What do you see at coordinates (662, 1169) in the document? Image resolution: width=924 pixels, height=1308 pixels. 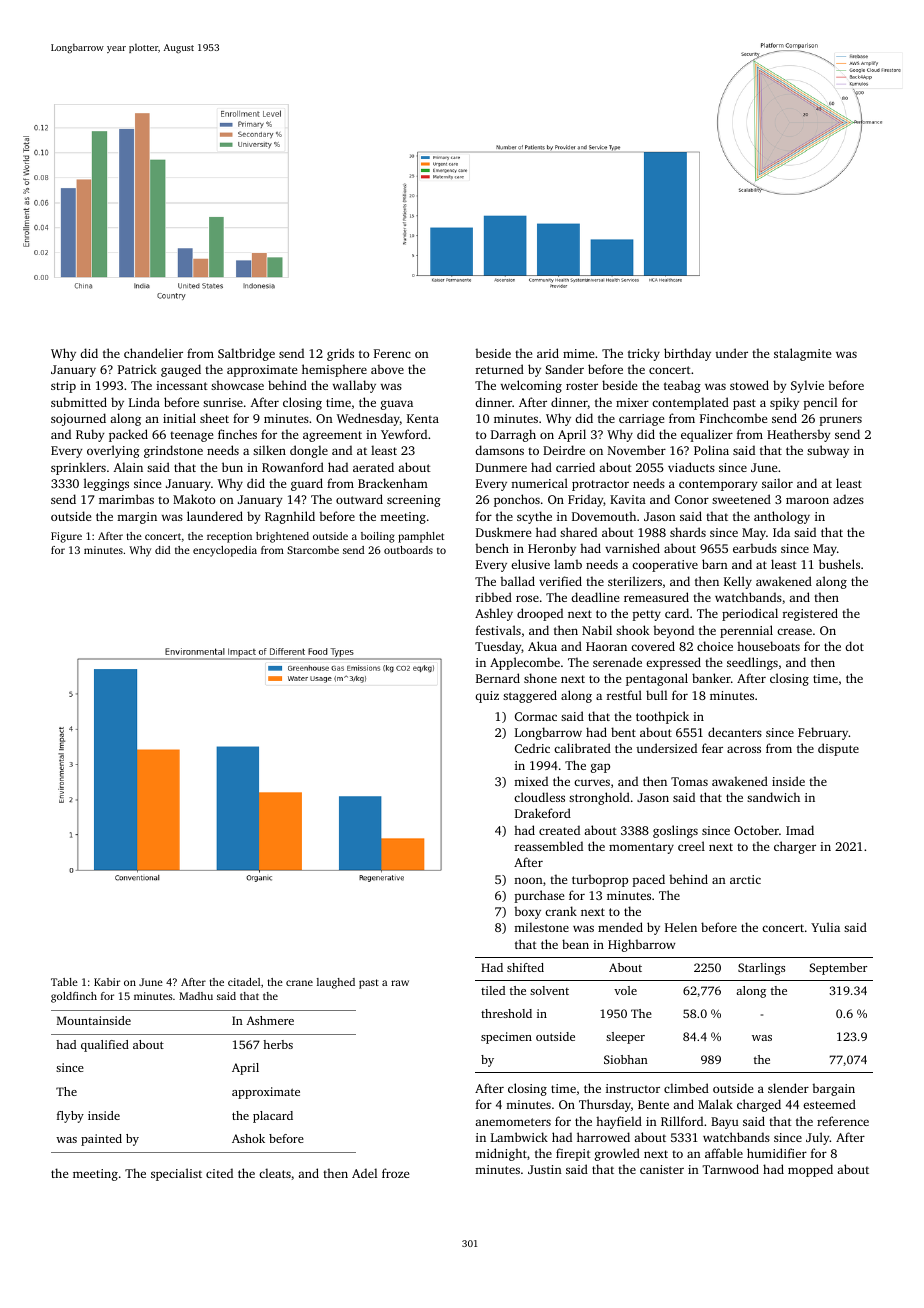 I see `canister` at bounding box center [662, 1169].
